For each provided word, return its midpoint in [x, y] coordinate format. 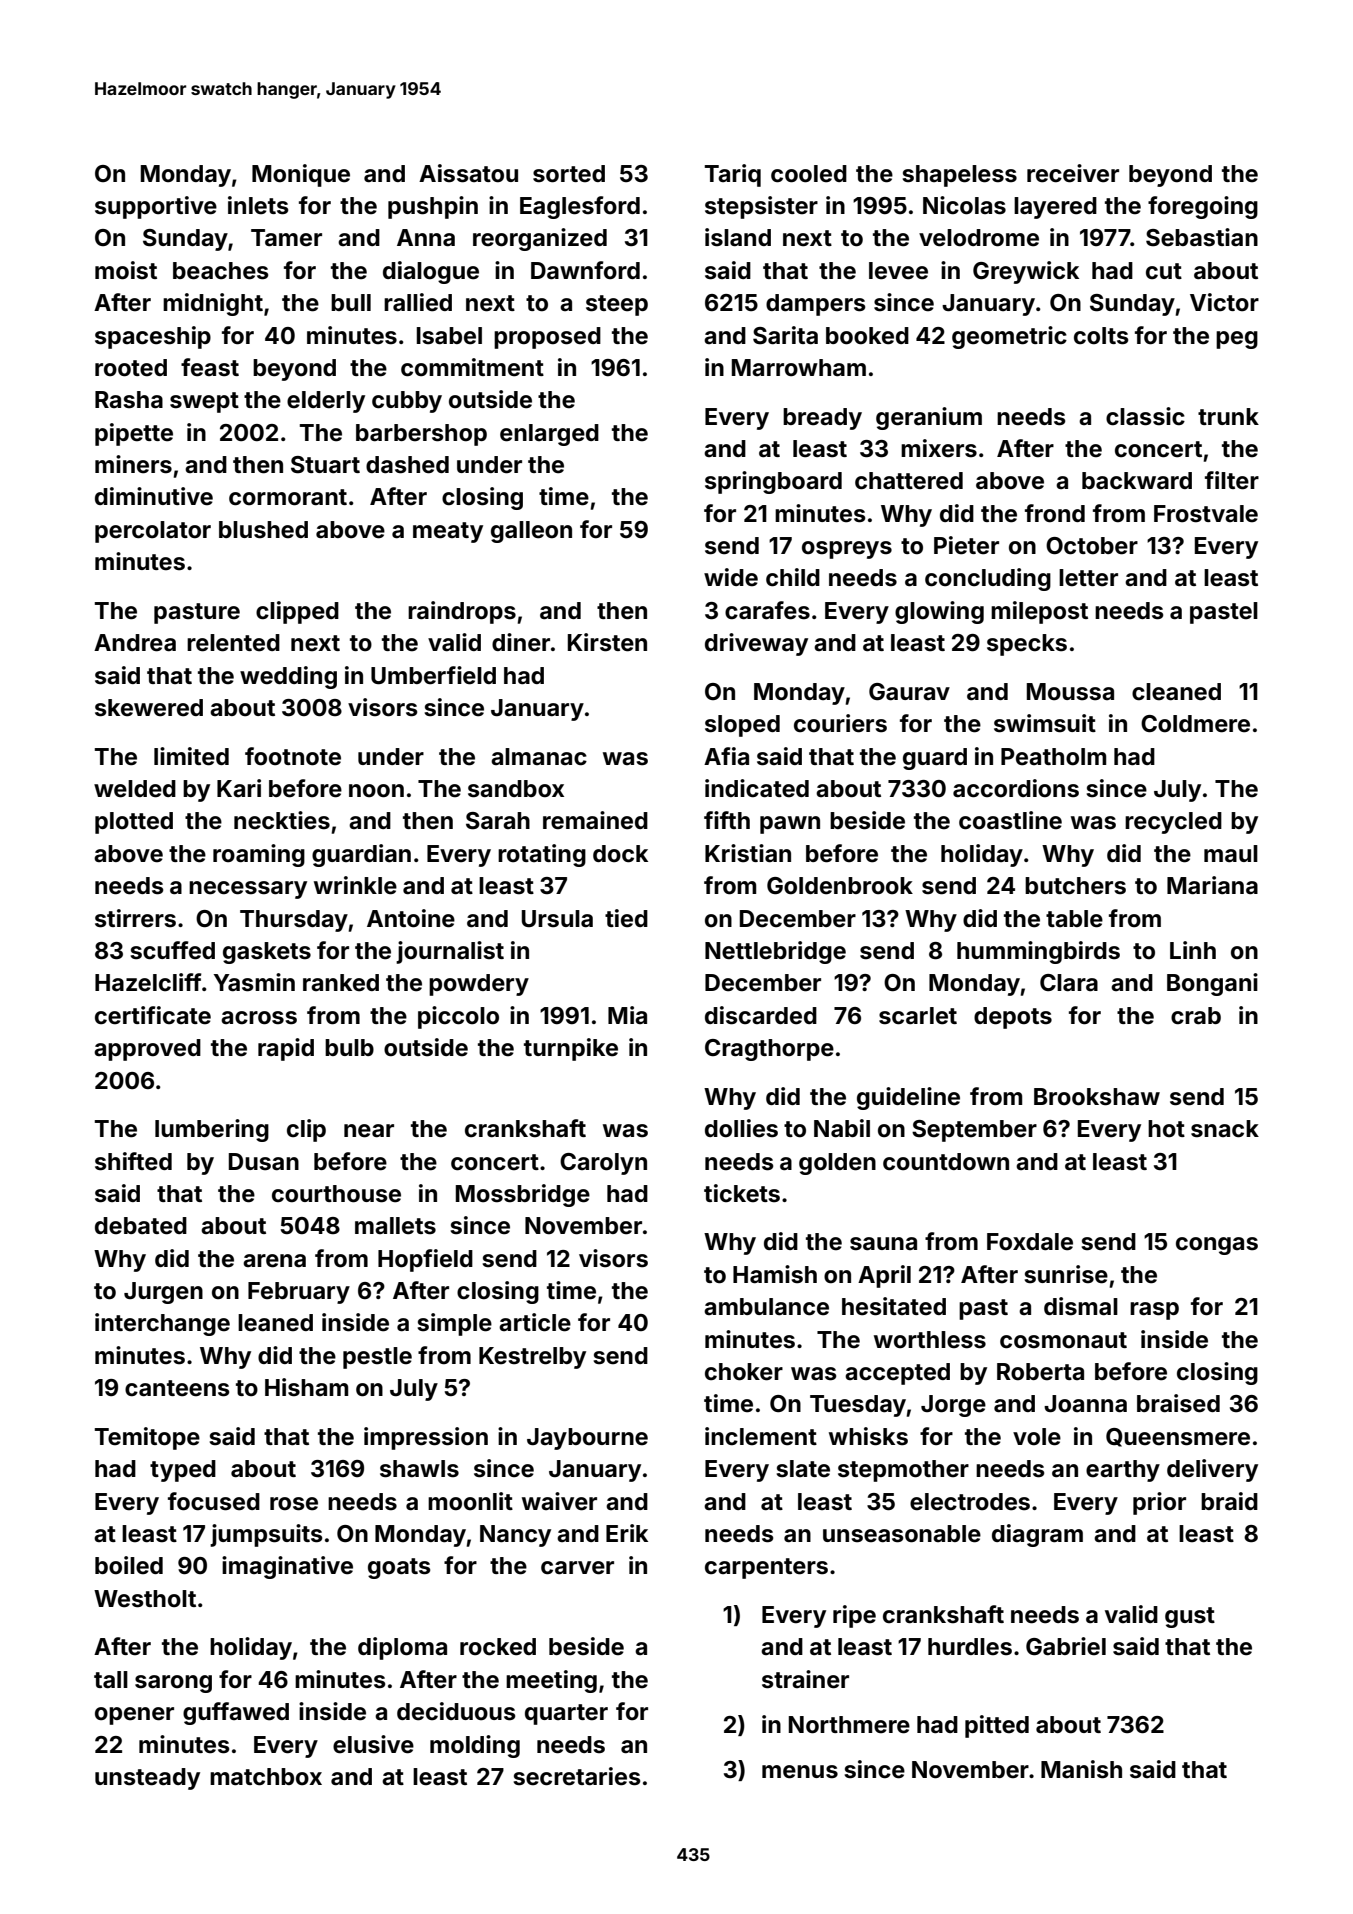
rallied [418, 302]
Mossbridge [523, 1195]
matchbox [266, 1777]
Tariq [733, 175]
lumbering [212, 1130]
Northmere [849, 1725]
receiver [1073, 173]
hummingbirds [1038, 952]
